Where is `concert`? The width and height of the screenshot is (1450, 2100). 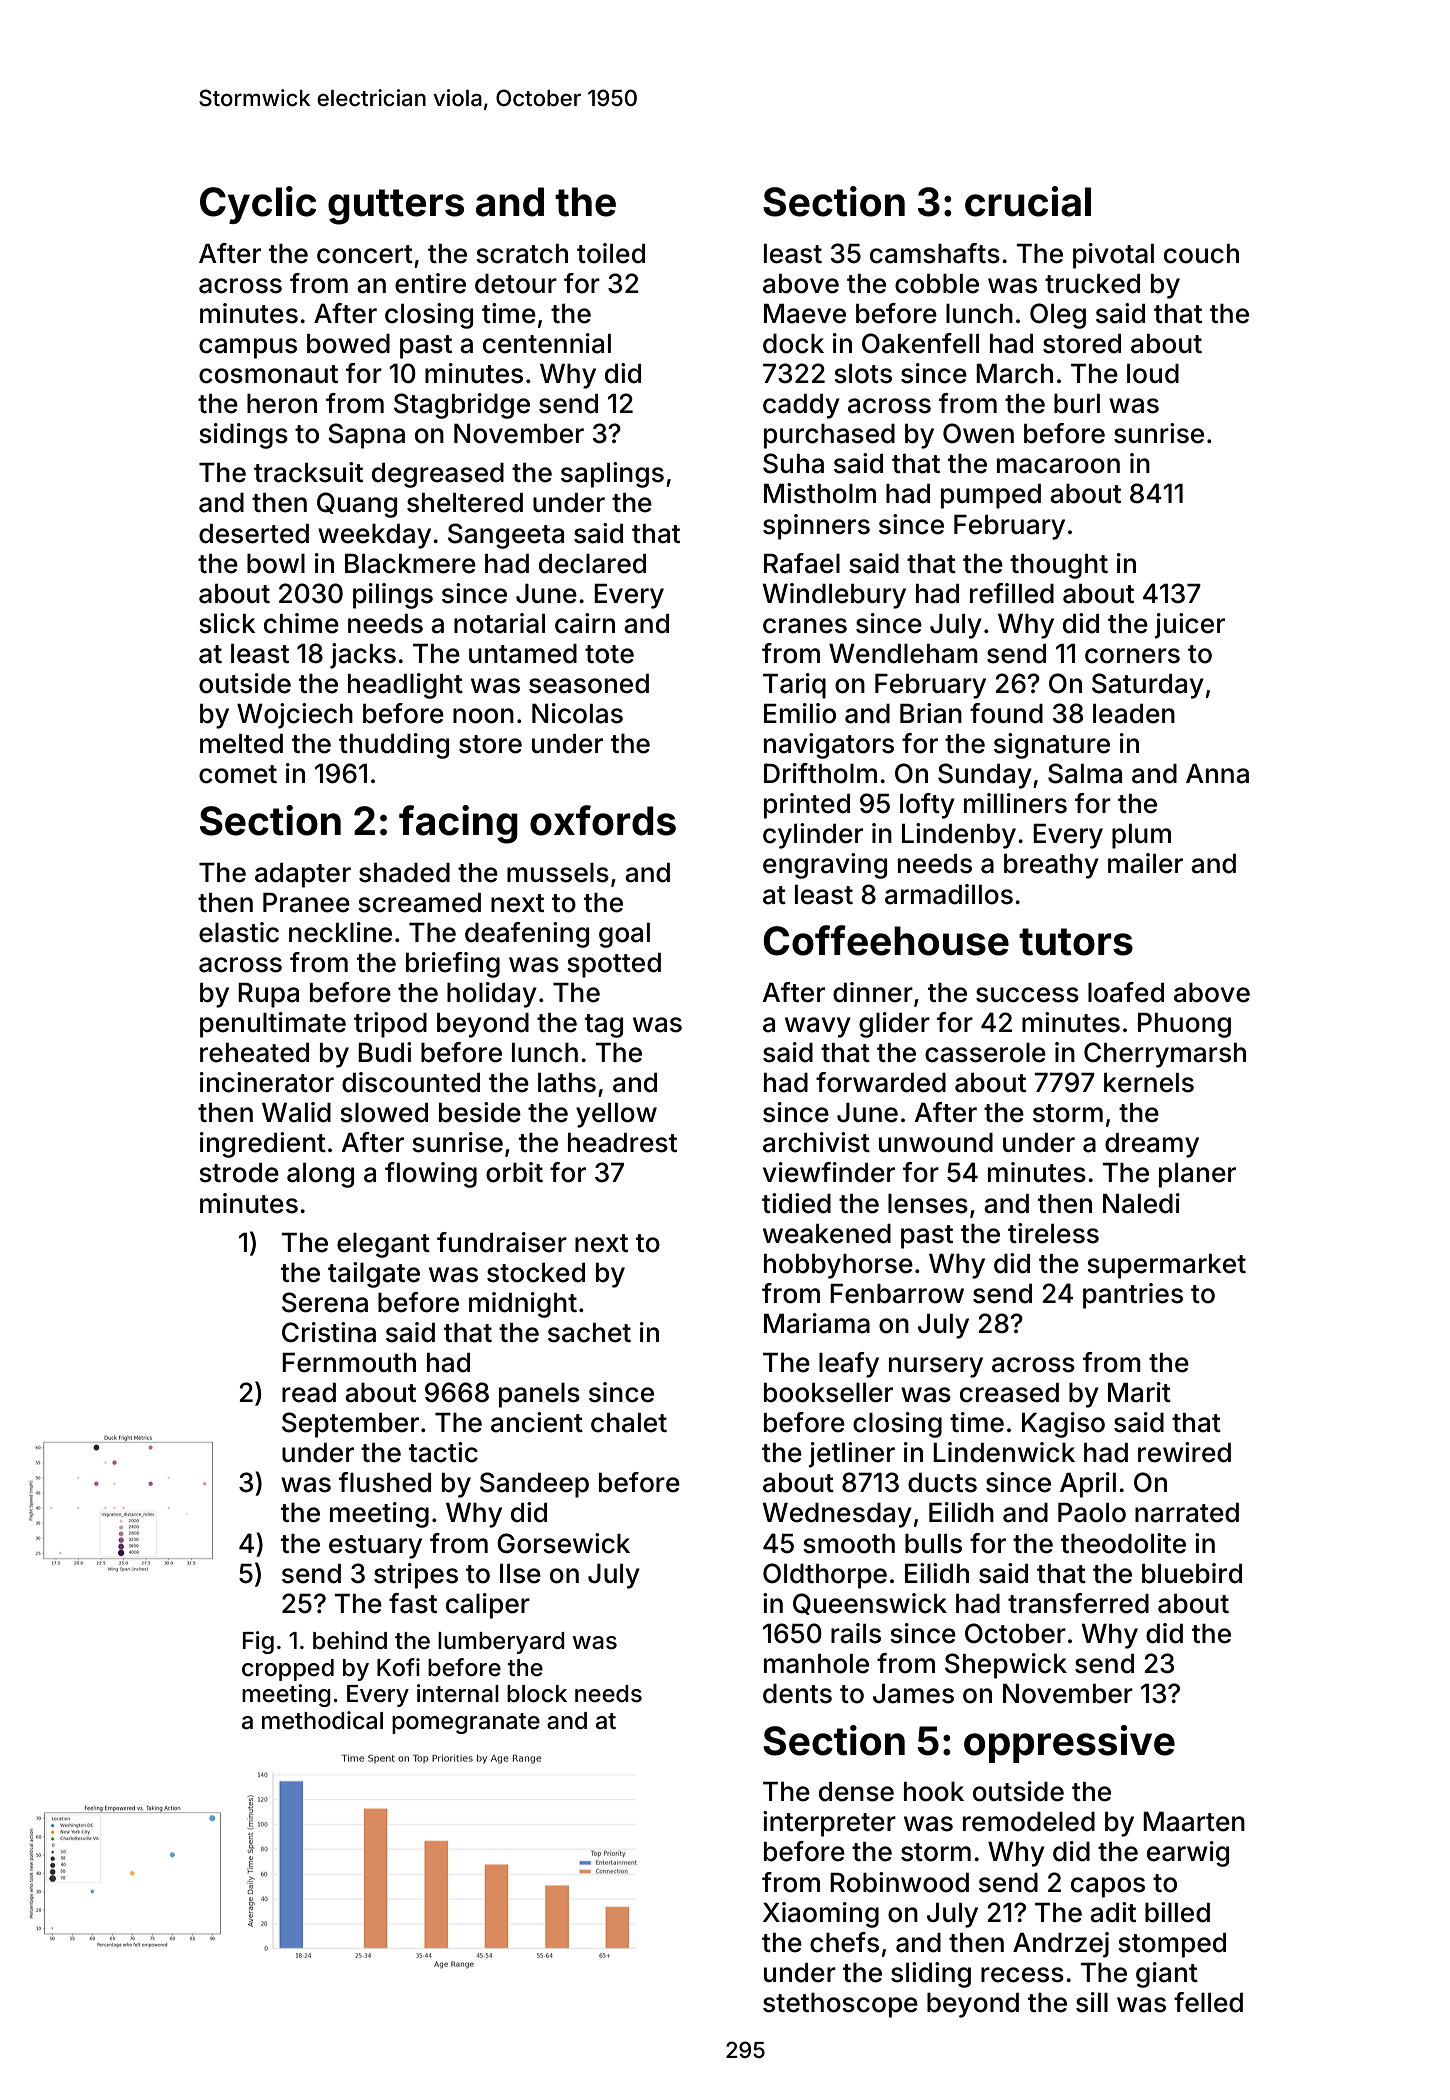 concert is located at coordinates (365, 254).
